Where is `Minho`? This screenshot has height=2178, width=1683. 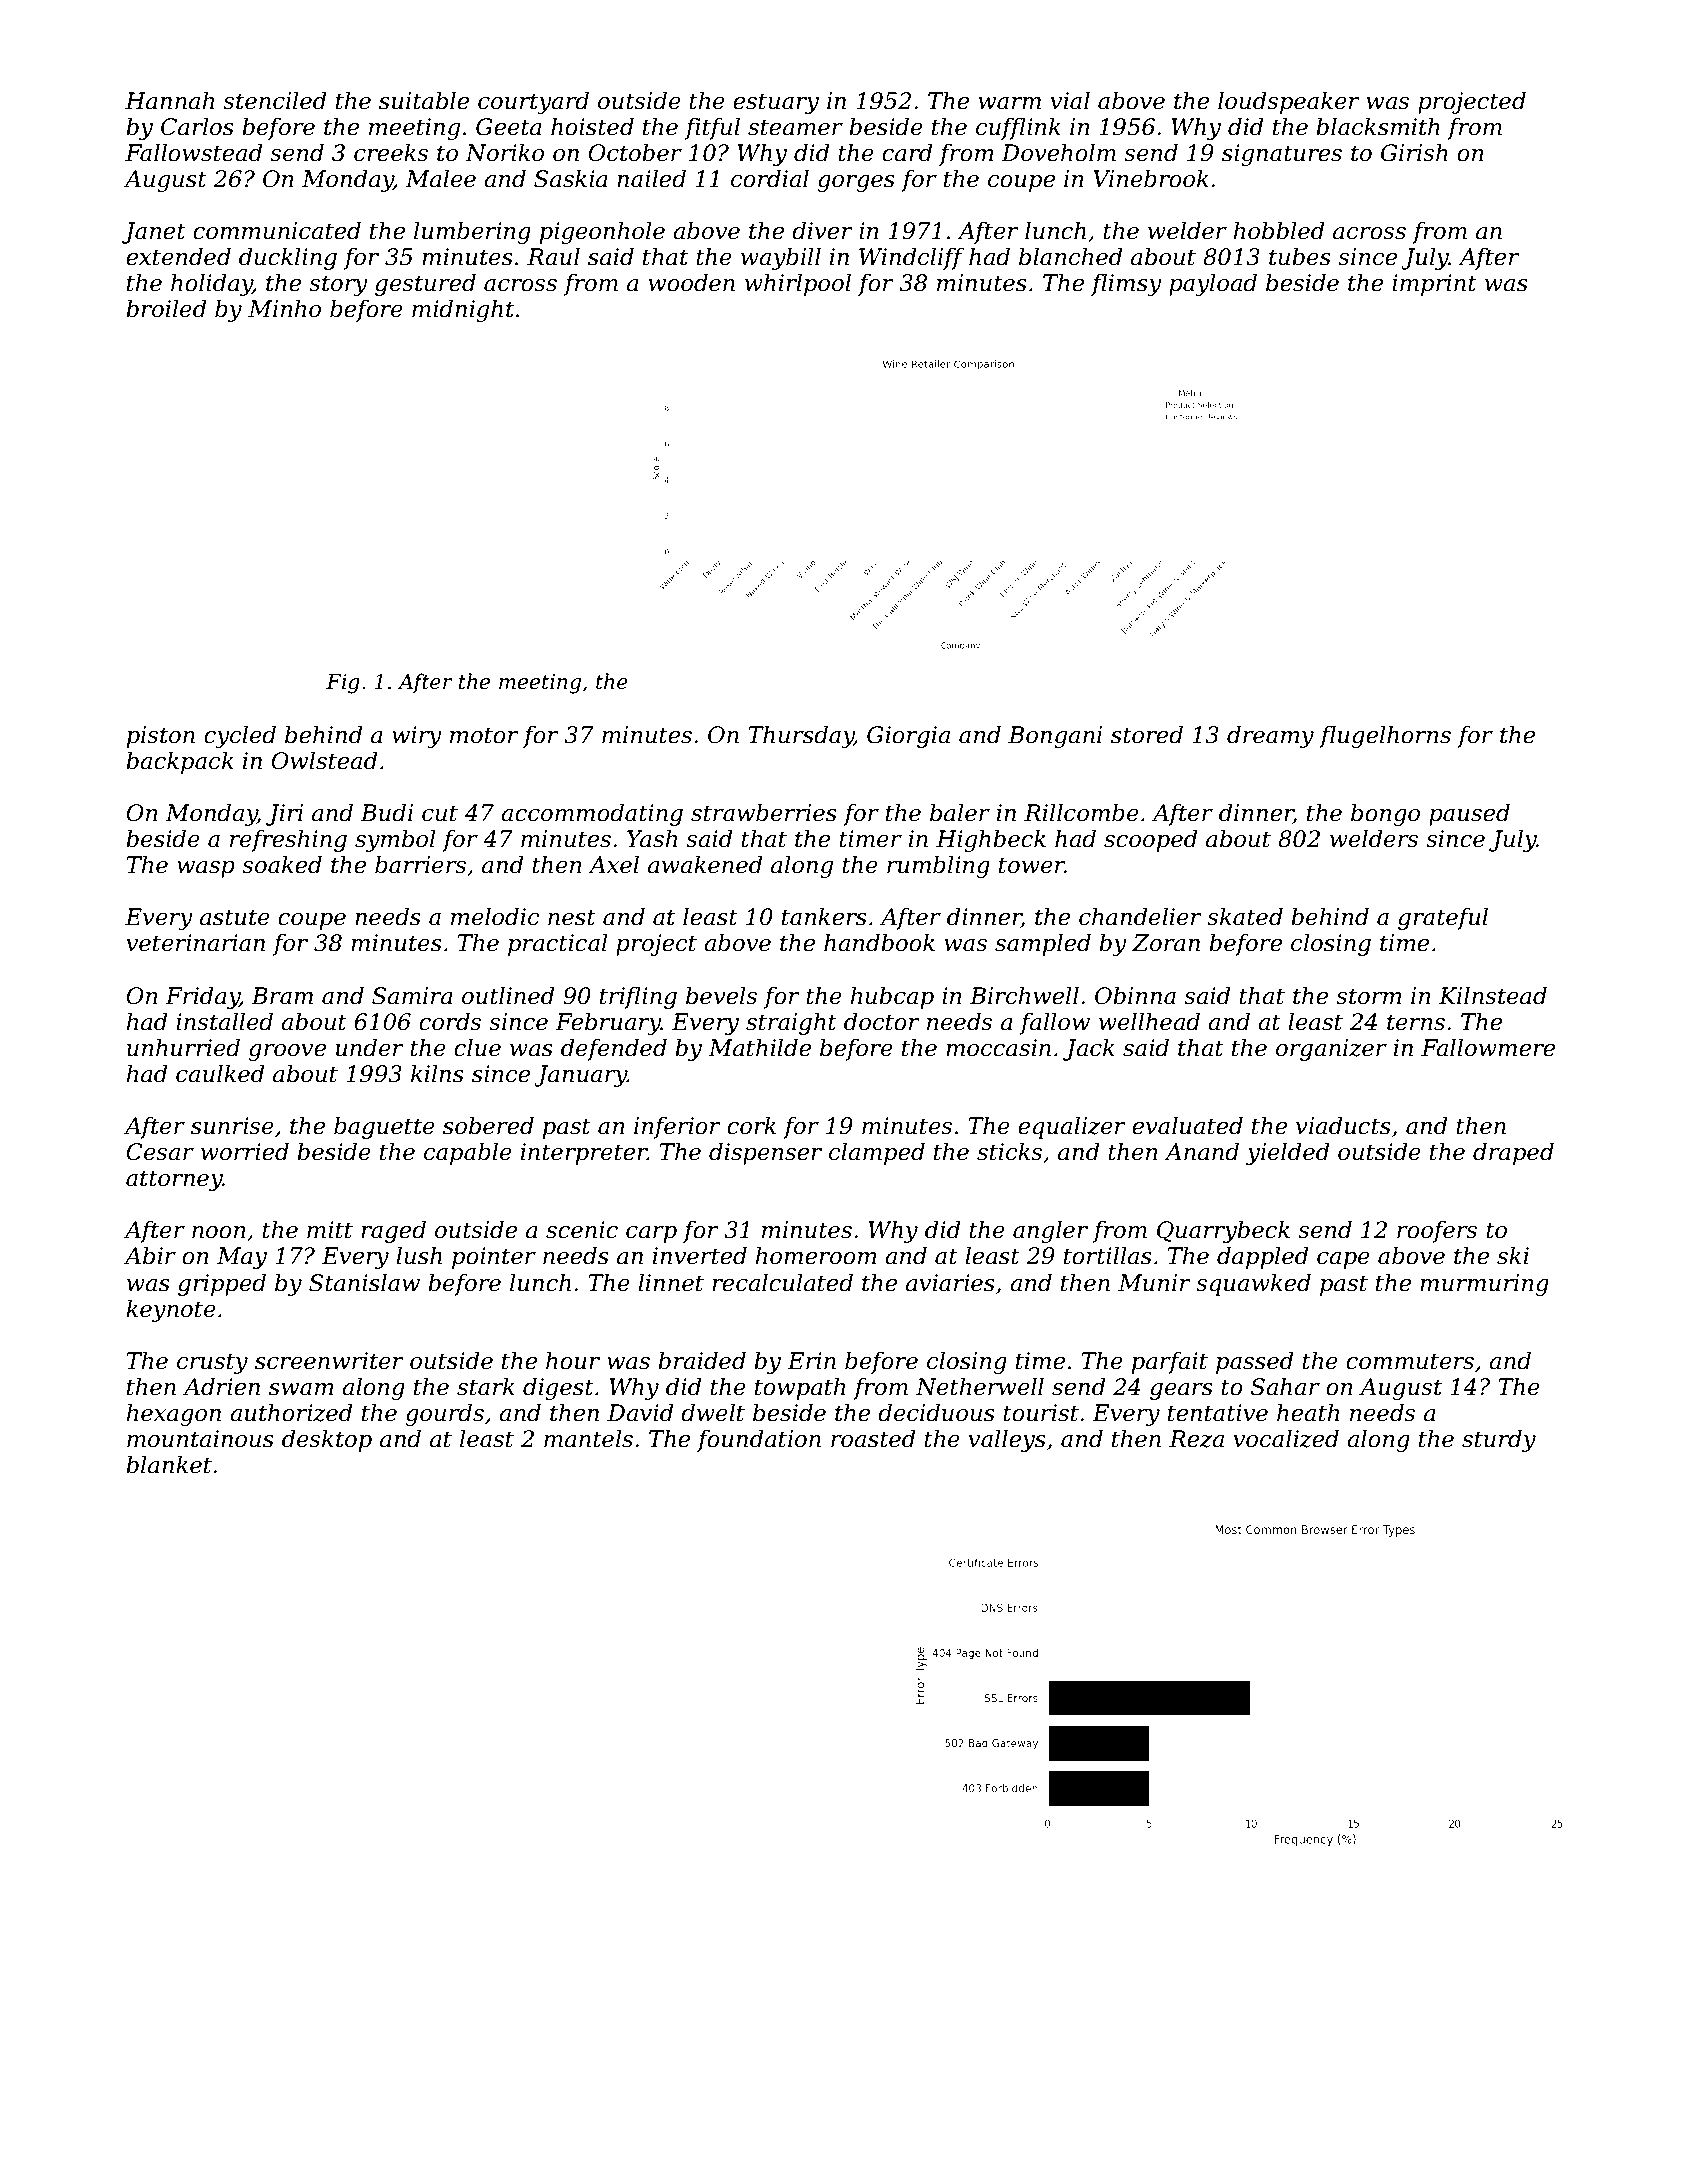 Minho is located at coordinates (284, 308).
